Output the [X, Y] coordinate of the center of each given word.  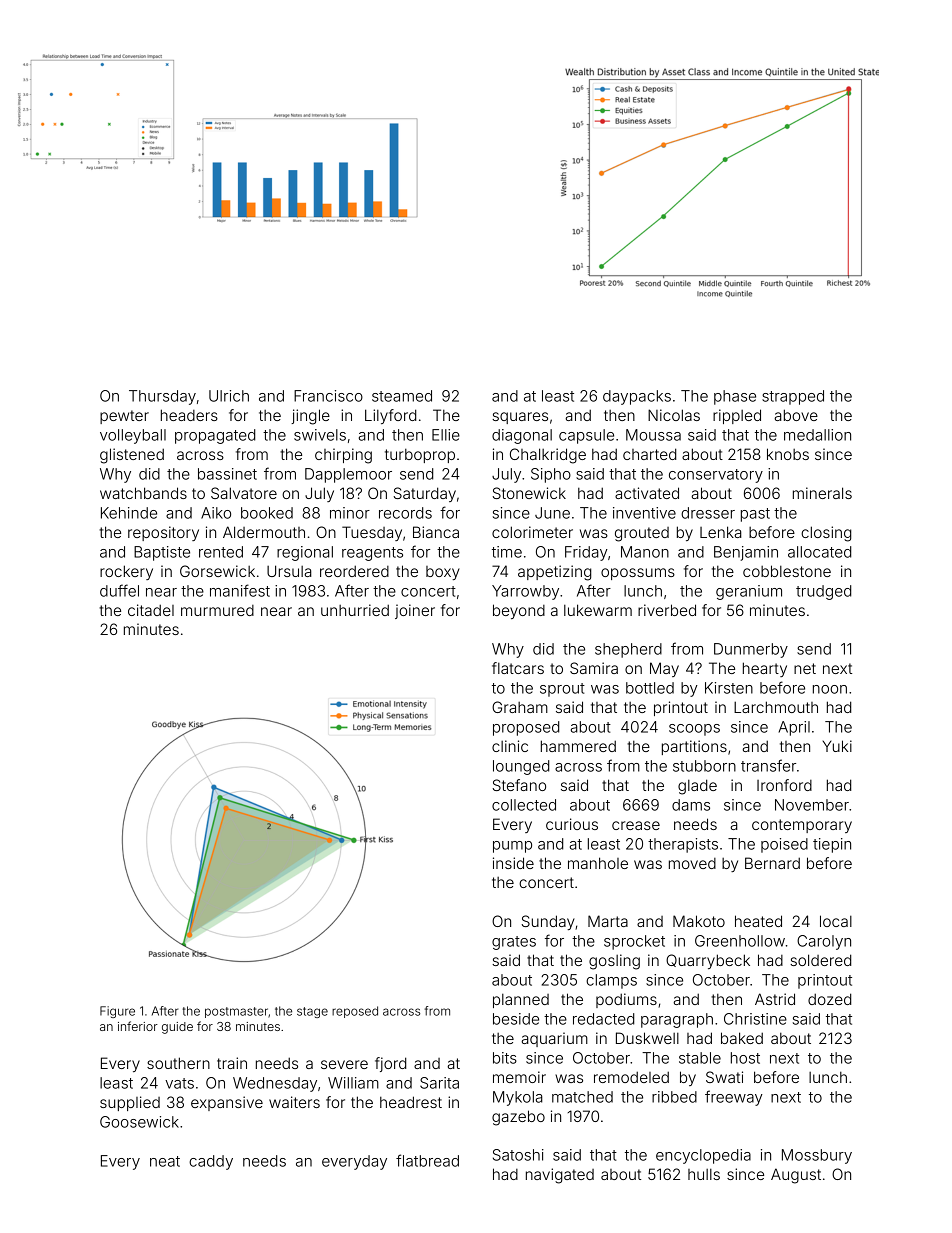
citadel [151, 610]
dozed [829, 999]
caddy [211, 1162]
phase [735, 397]
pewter [124, 417]
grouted [642, 534]
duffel [119, 590]
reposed [355, 1012]
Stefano [519, 785]
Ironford [784, 785]
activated [647, 493]
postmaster [236, 1012]
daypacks [637, 397]
